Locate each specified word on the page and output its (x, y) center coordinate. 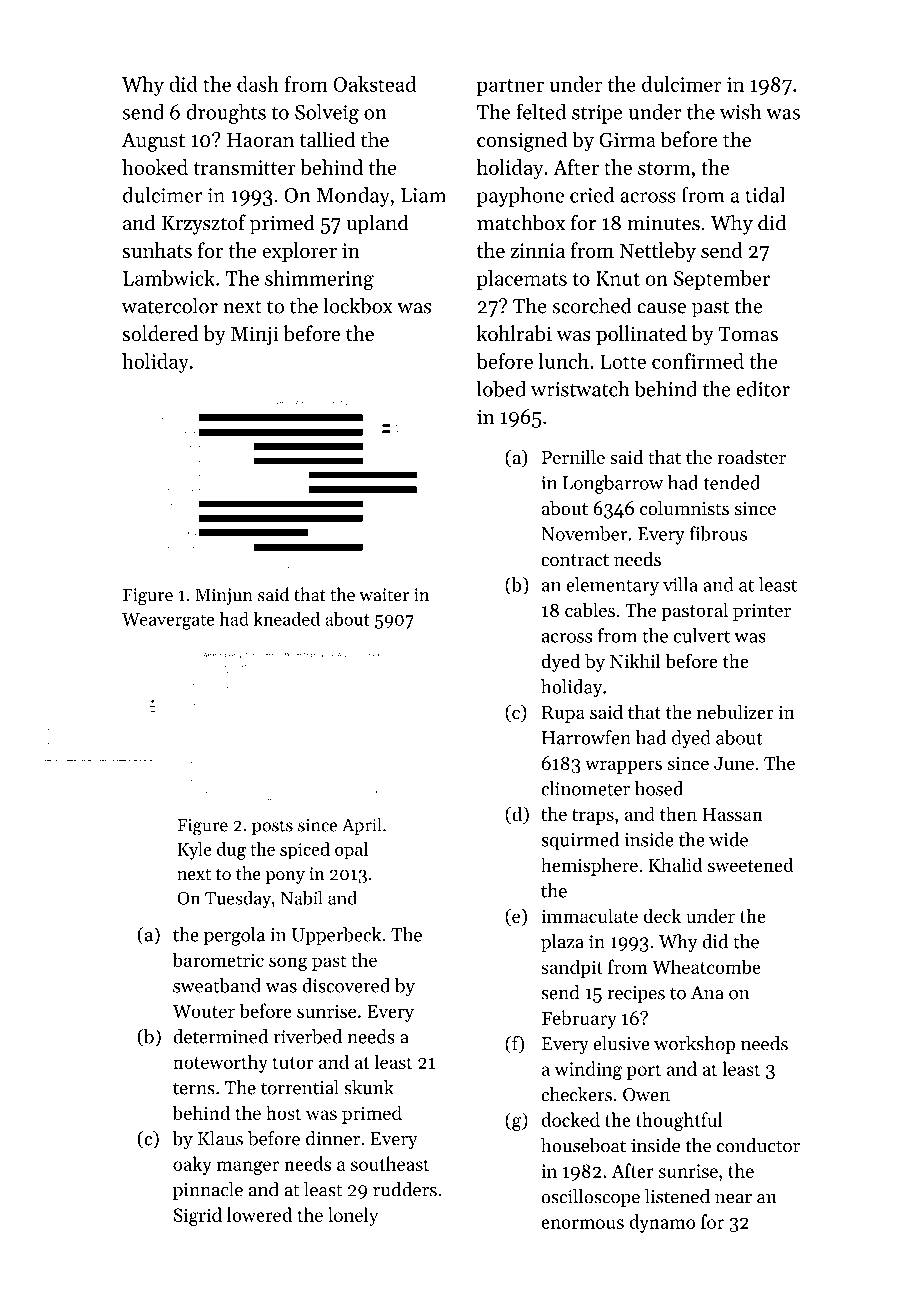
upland (377, 224)
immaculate (589, 915)
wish (740, 112)
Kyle (194, 851)
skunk (369, 1087)
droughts (226, 114)
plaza (562, 943)
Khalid (676, 864)
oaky (192, 1165)
